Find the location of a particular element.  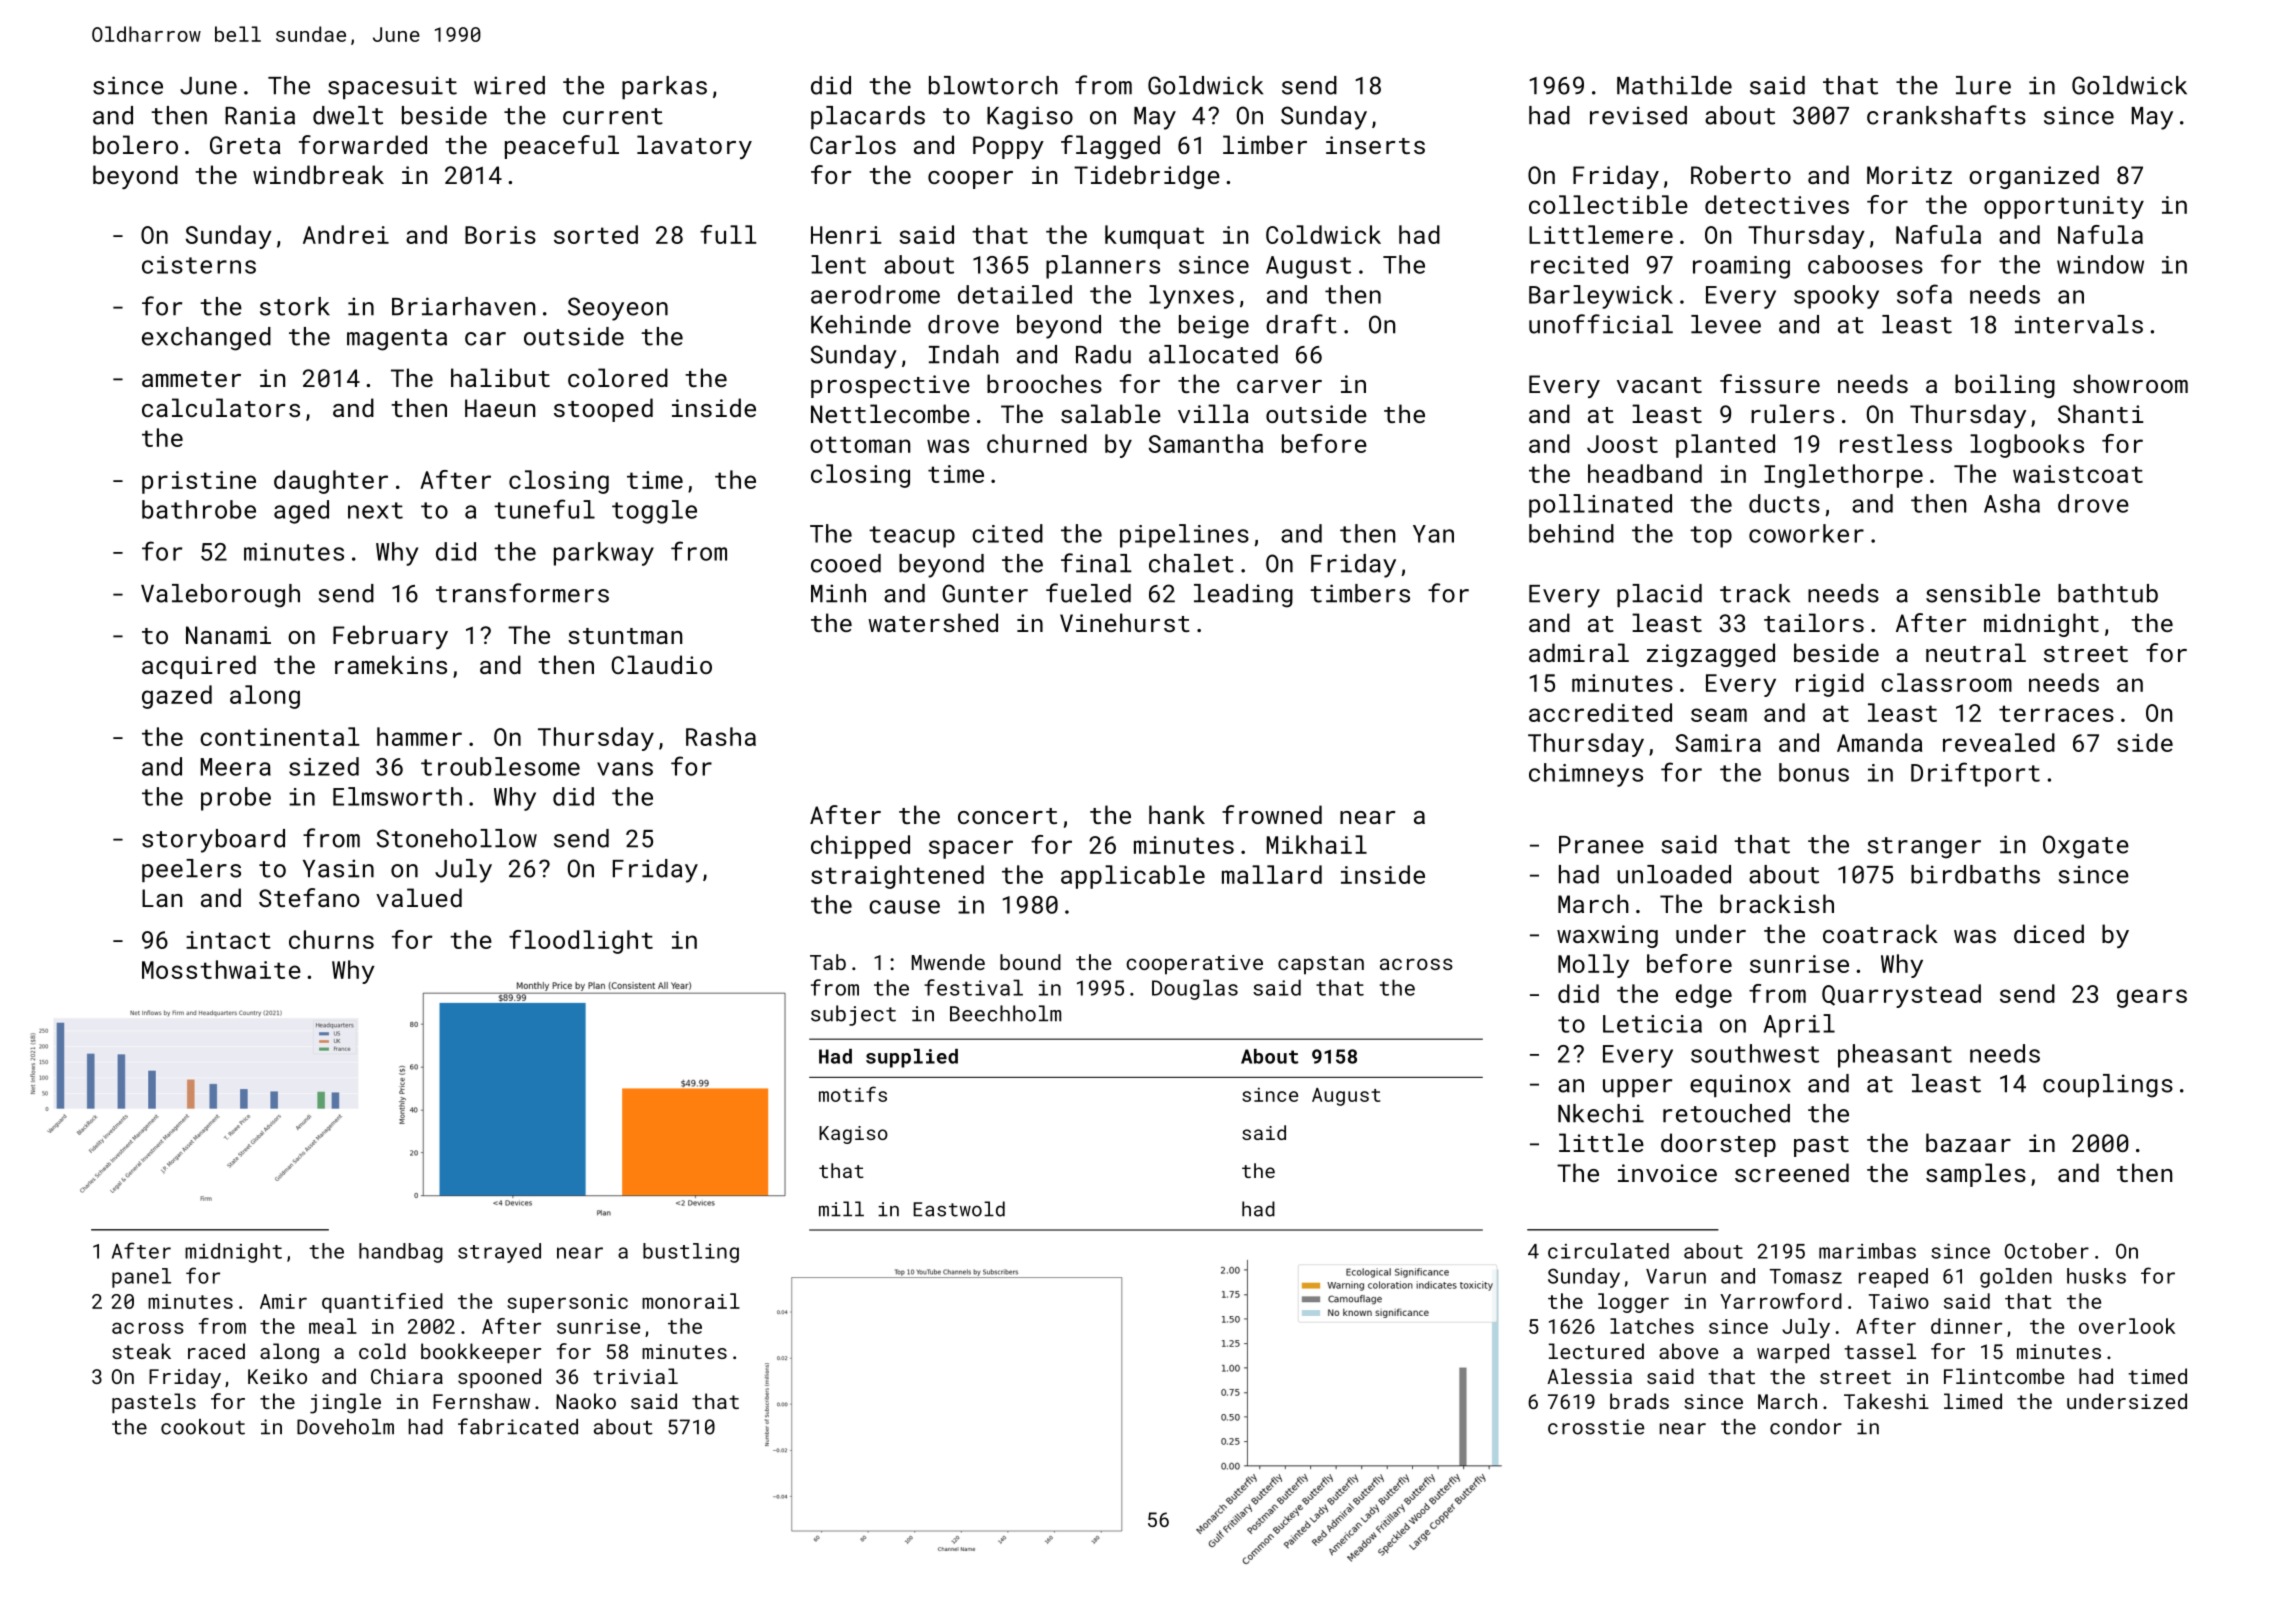

crosstie is located at coordinates (1596, 1427).
